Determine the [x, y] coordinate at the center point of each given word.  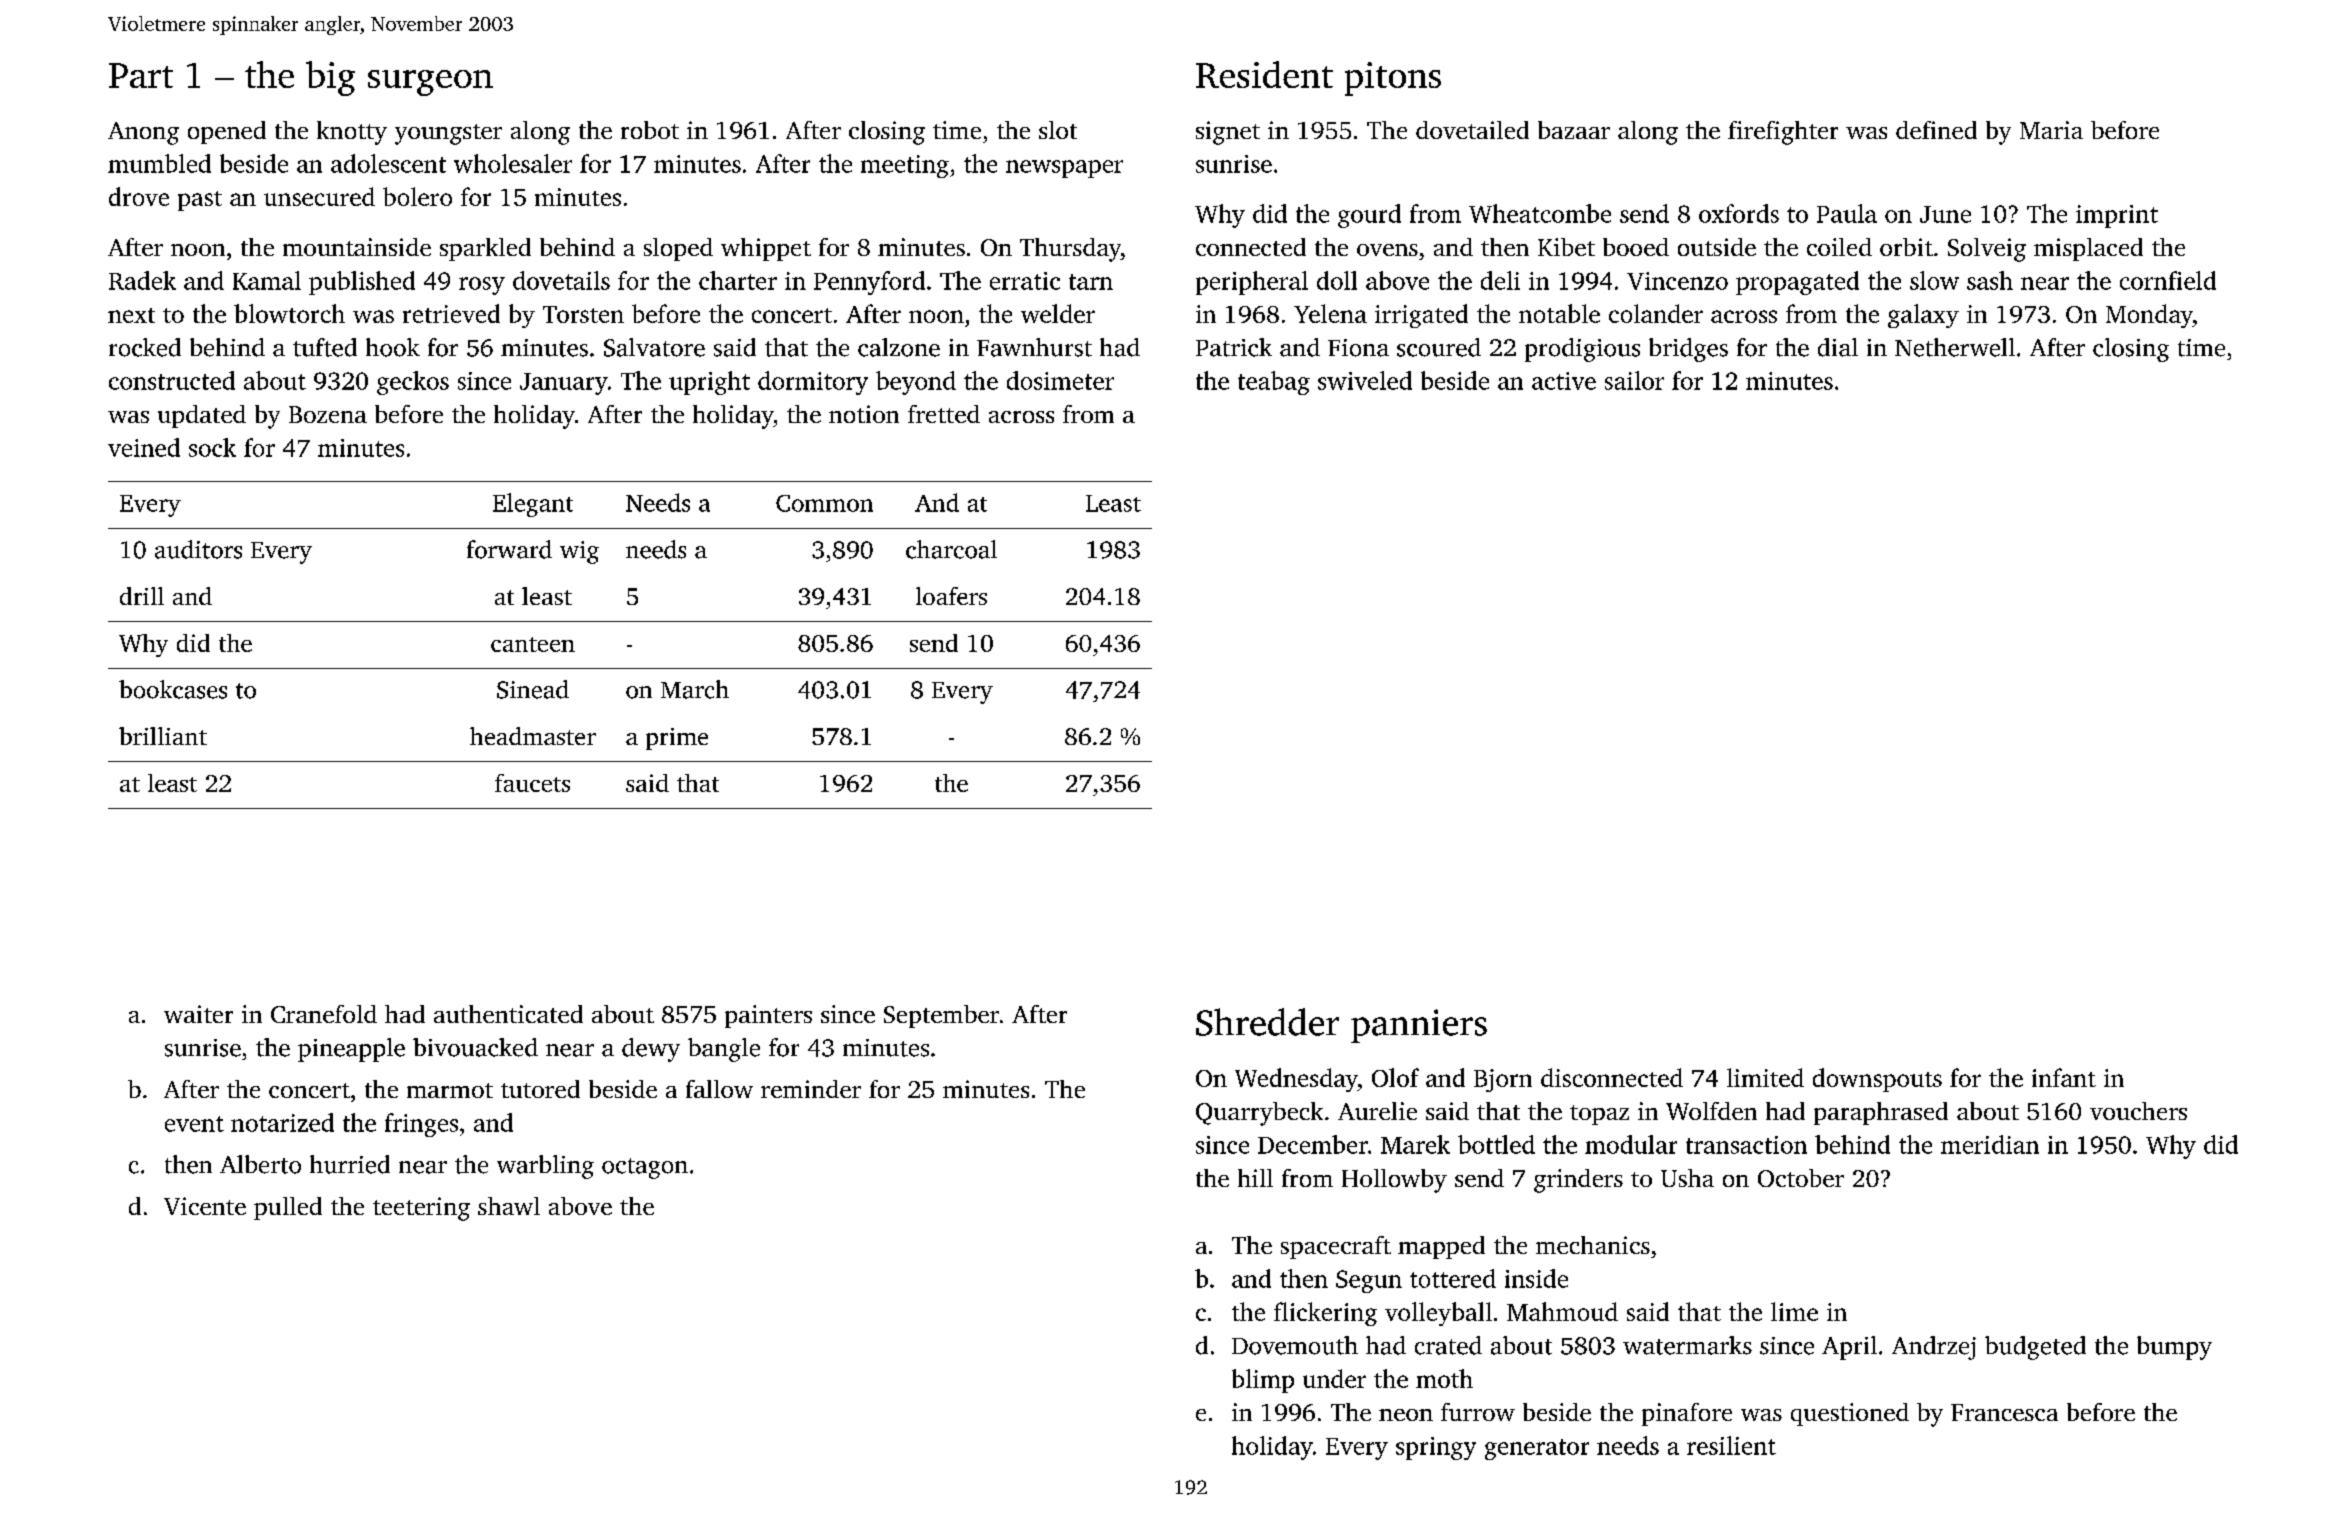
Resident [1264, 74]
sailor [1634, 380]
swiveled [1365, 380]
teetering [421, 1209]
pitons [1393, 79]
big [330, 78]
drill [142, 596]
